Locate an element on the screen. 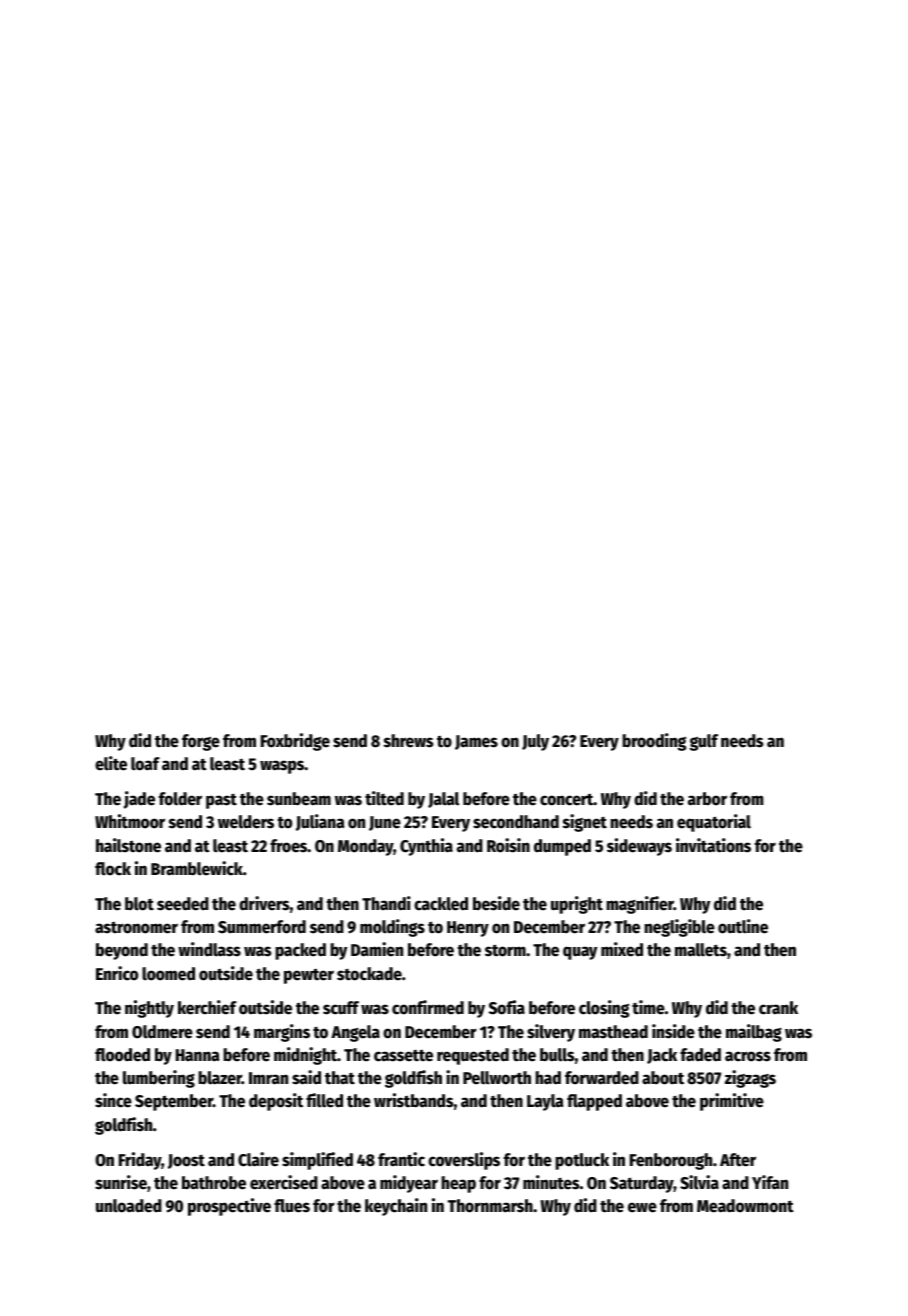 This screenshot has width=908, height=1316. mallets is located at coordinates (701, 950).
